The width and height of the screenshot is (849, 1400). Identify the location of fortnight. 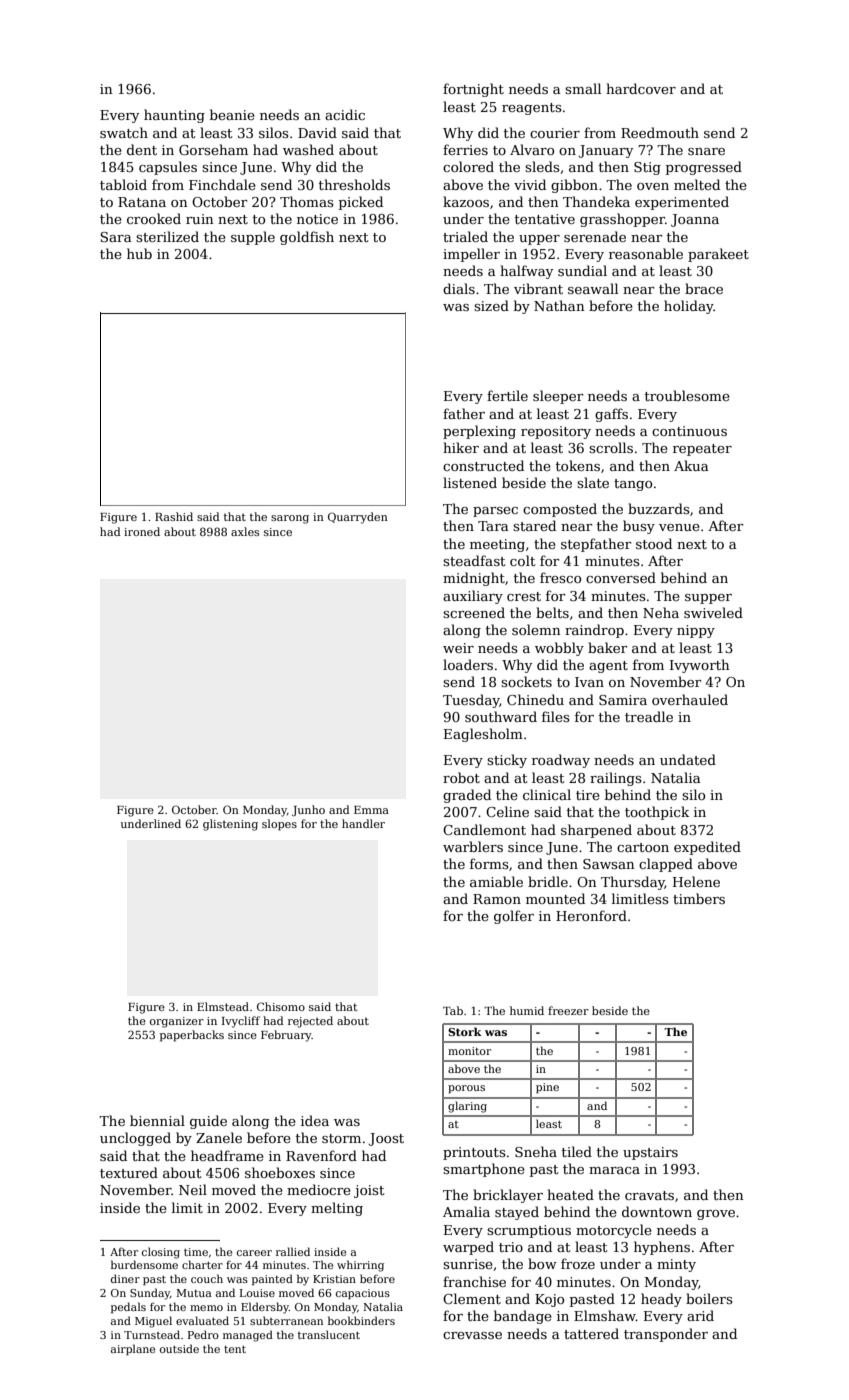
(473, 90).
